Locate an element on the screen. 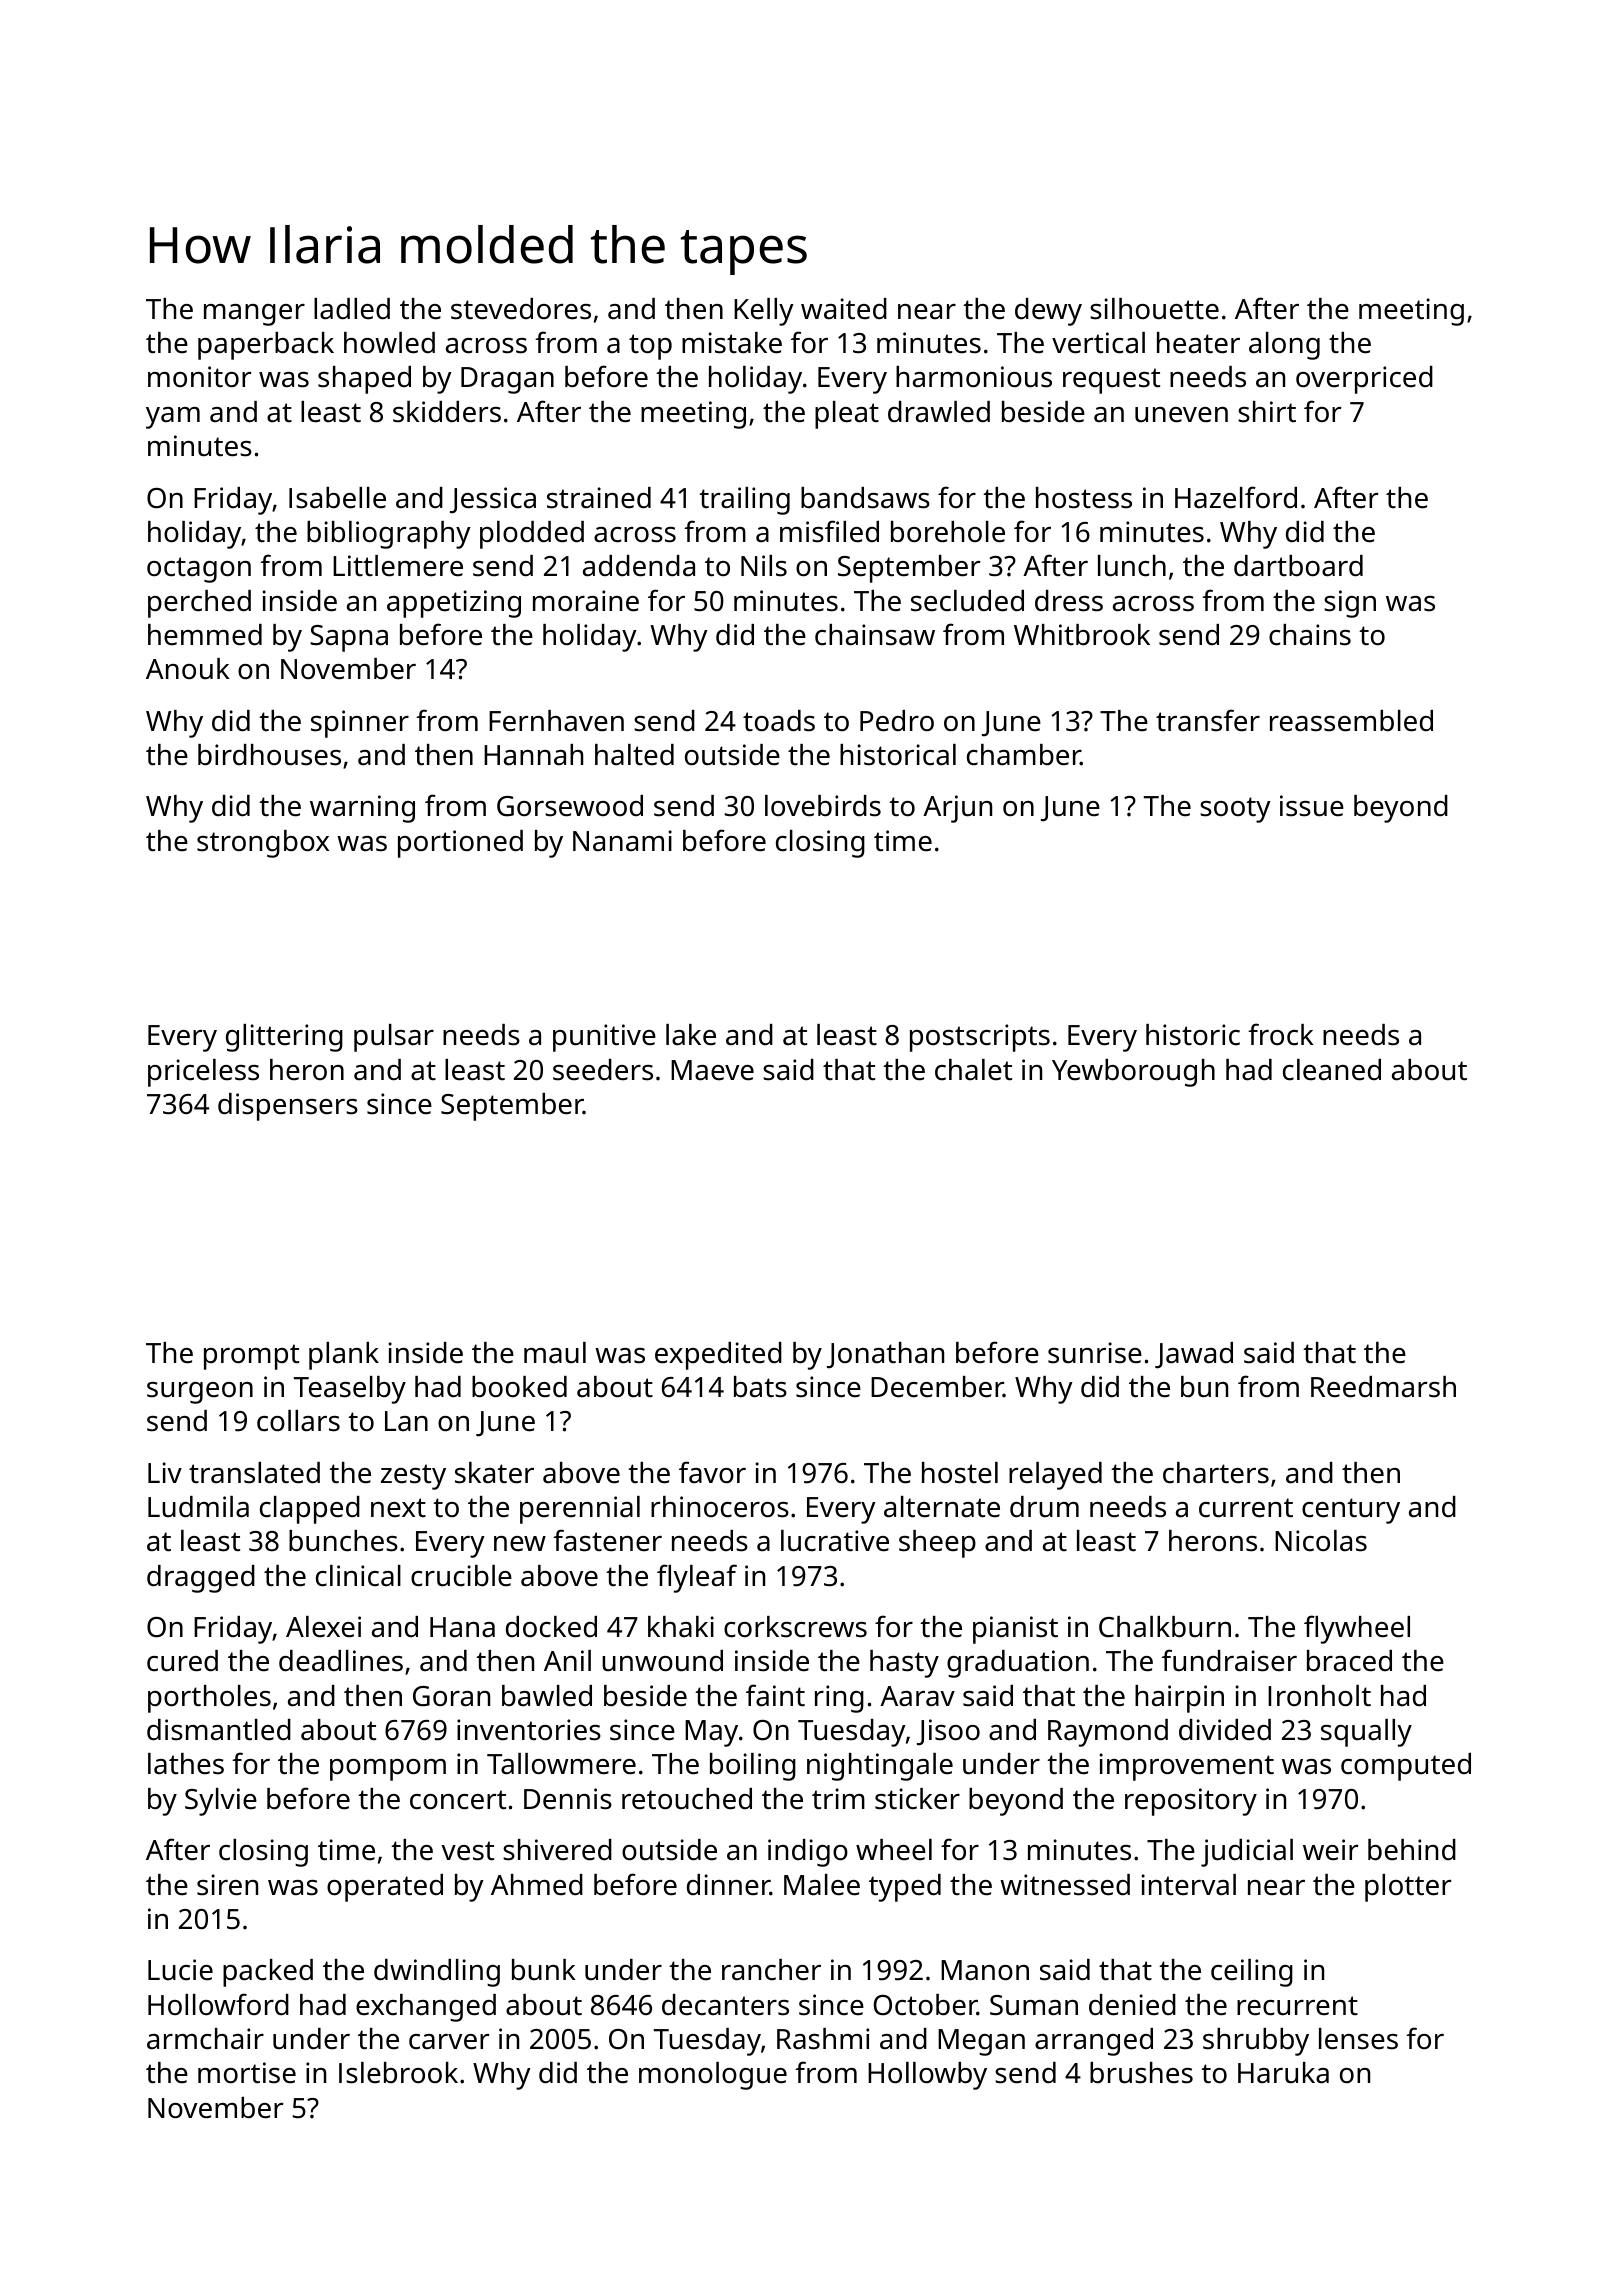  brushes is located at coordinates (1141, 2073).
